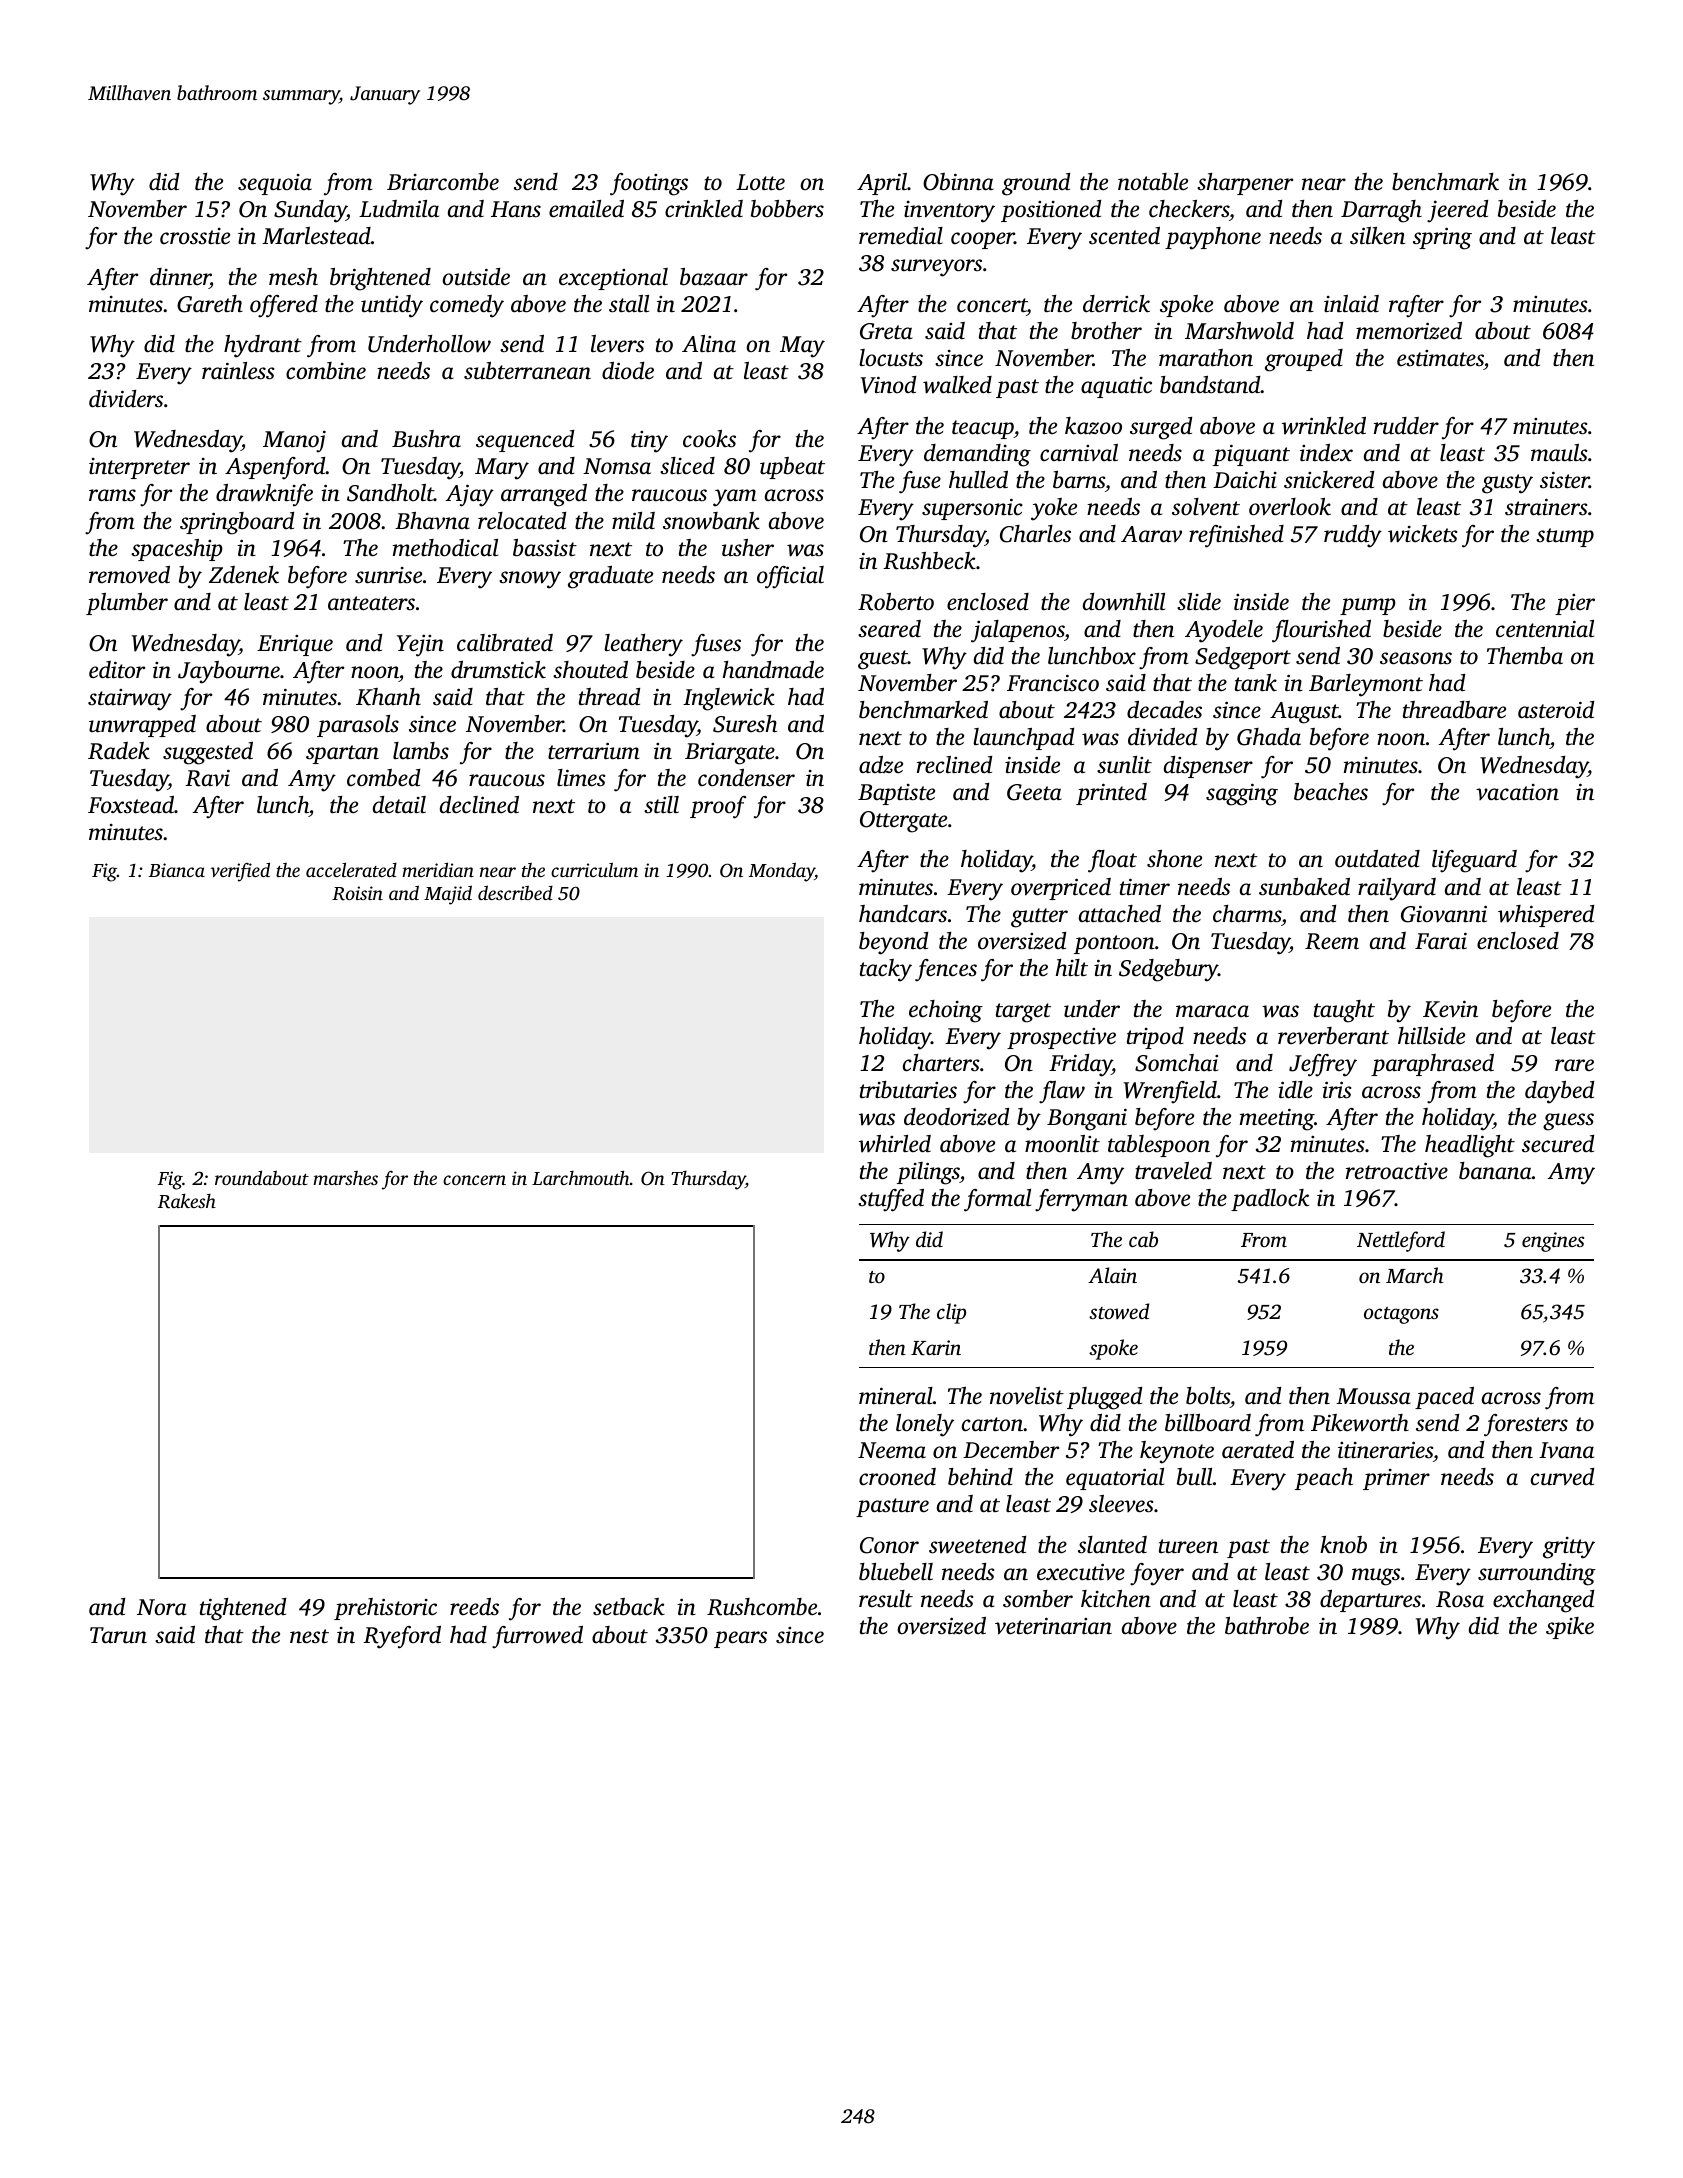 This document has height=2178, width=1683. I want to click on gritty, so click(1569, 1548).
